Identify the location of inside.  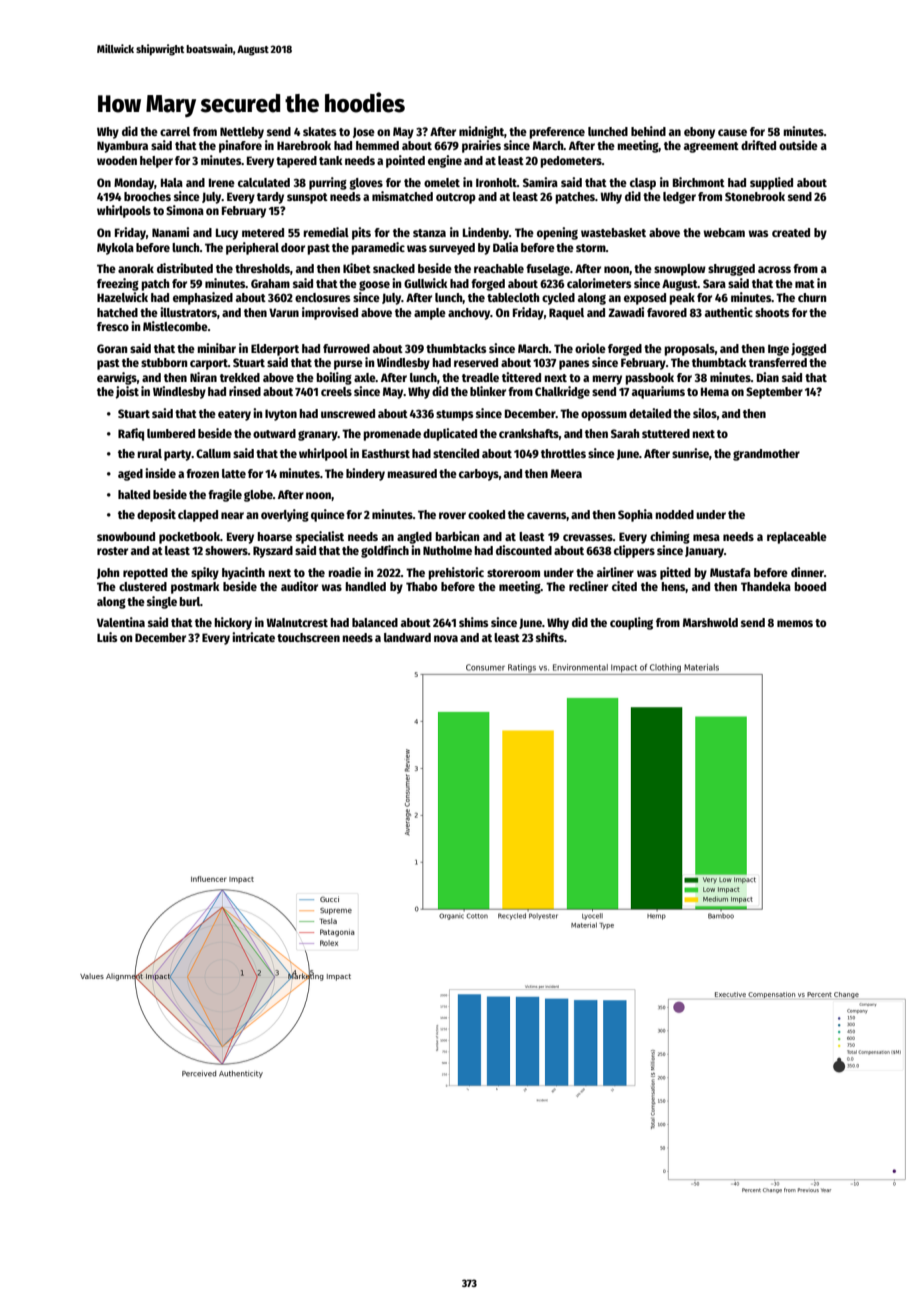
(160, 473).
